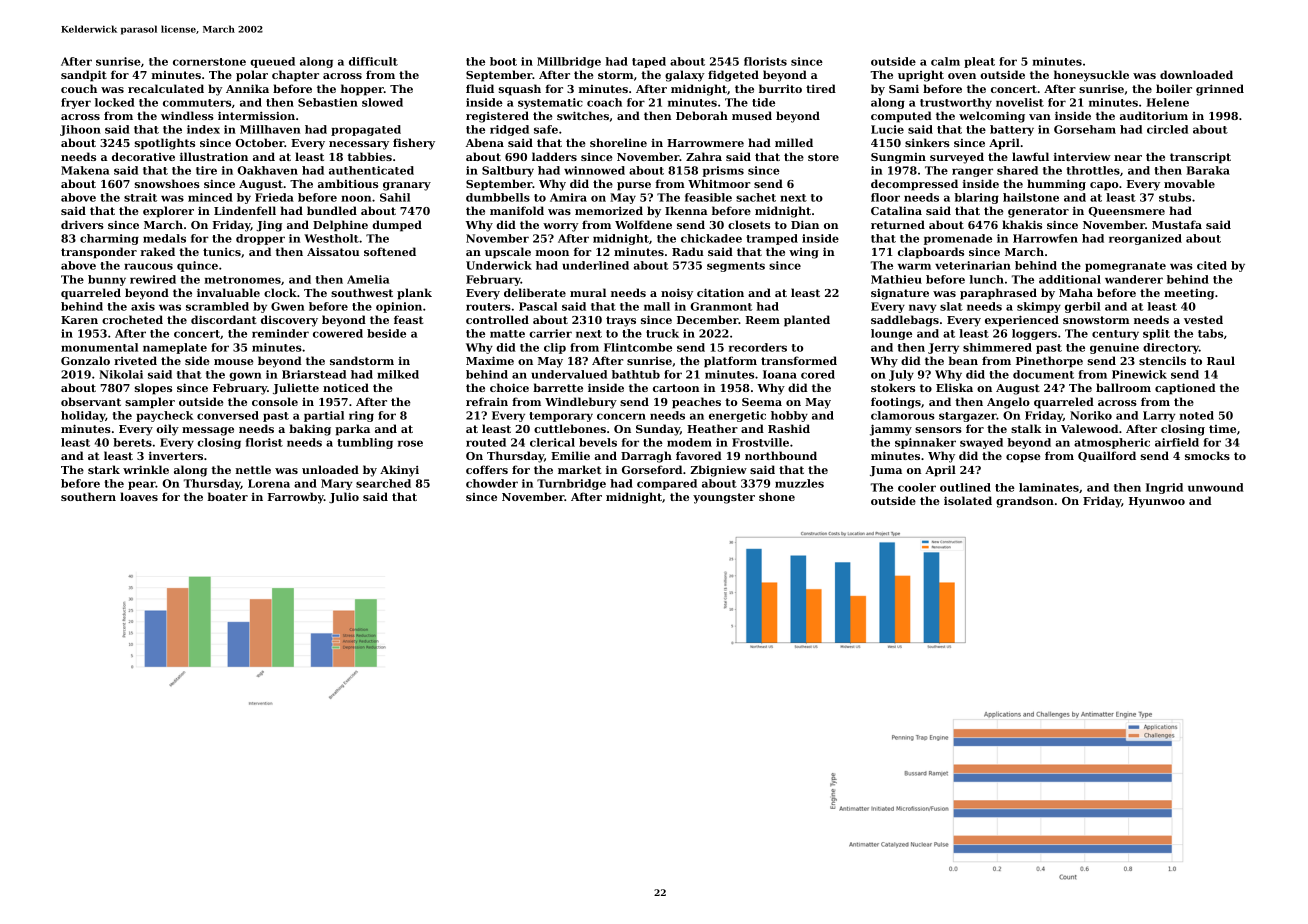 The image size is (1308, 924). What do you see at coordinates (1196, 74) in the image?
I see `downloaded` at bounding box center [1196, 74].
